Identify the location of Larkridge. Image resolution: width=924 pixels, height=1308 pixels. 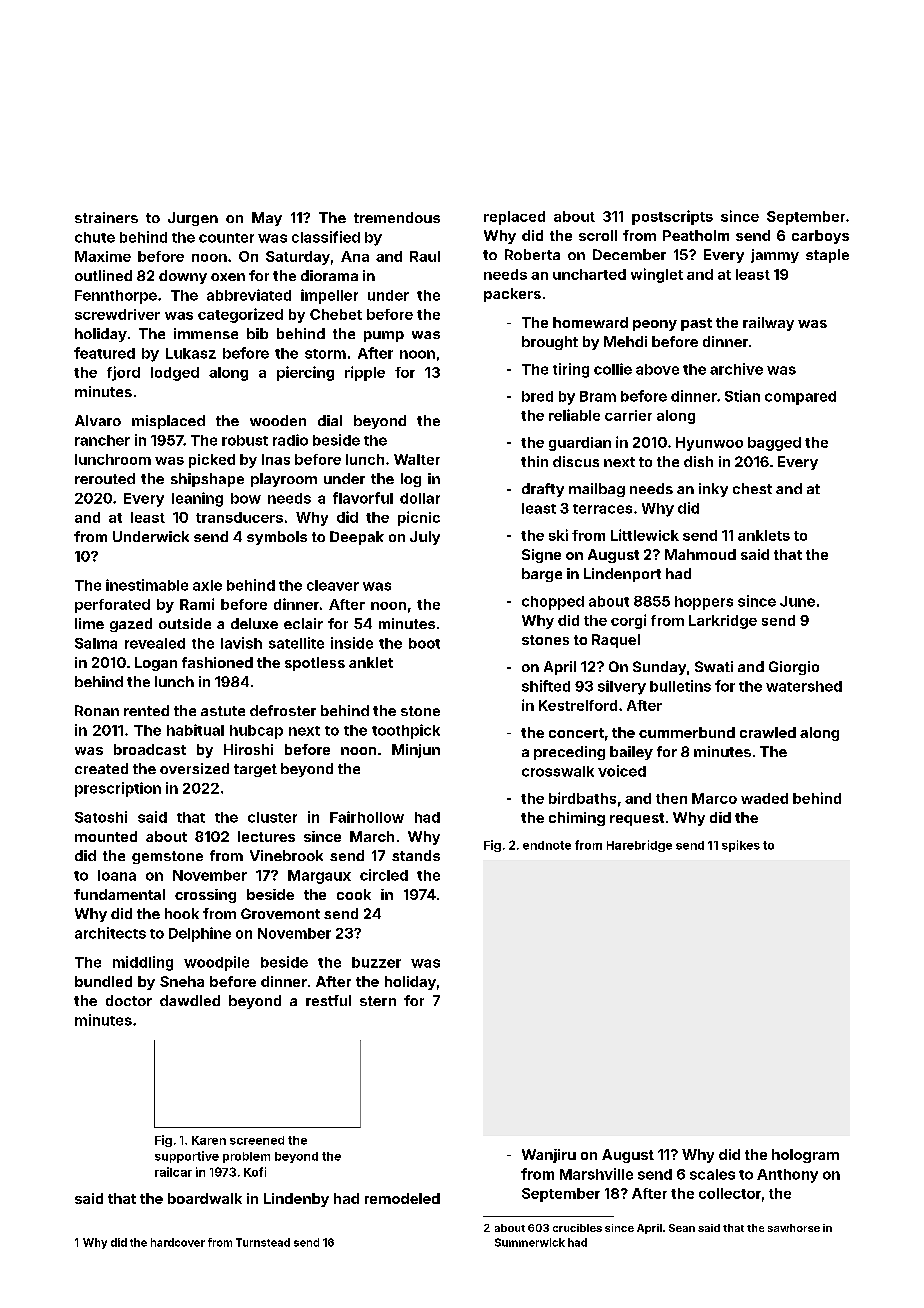
(723, 622).
